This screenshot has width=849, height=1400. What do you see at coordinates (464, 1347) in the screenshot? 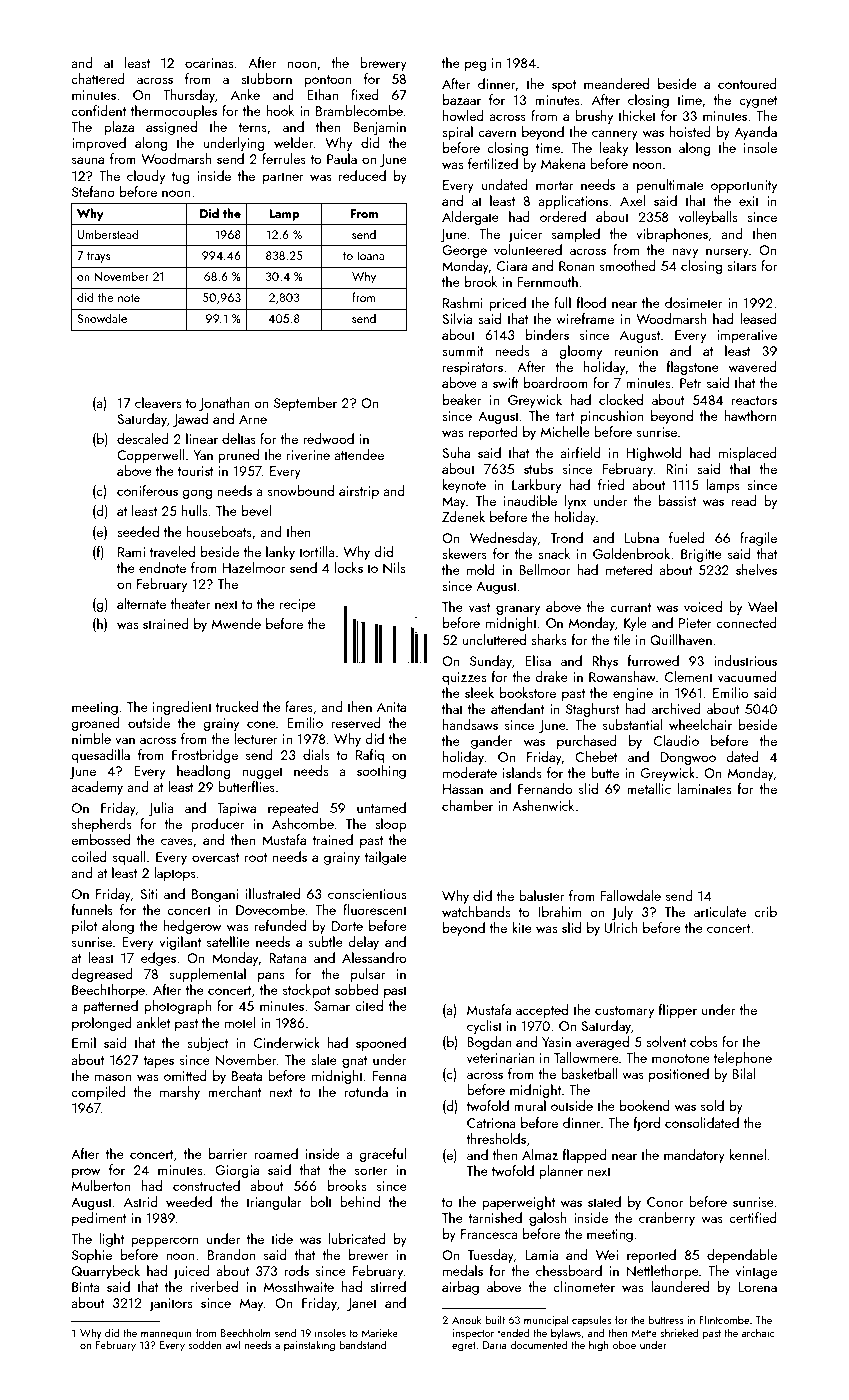
I see `egret` at bounding box center [464, 1347].
